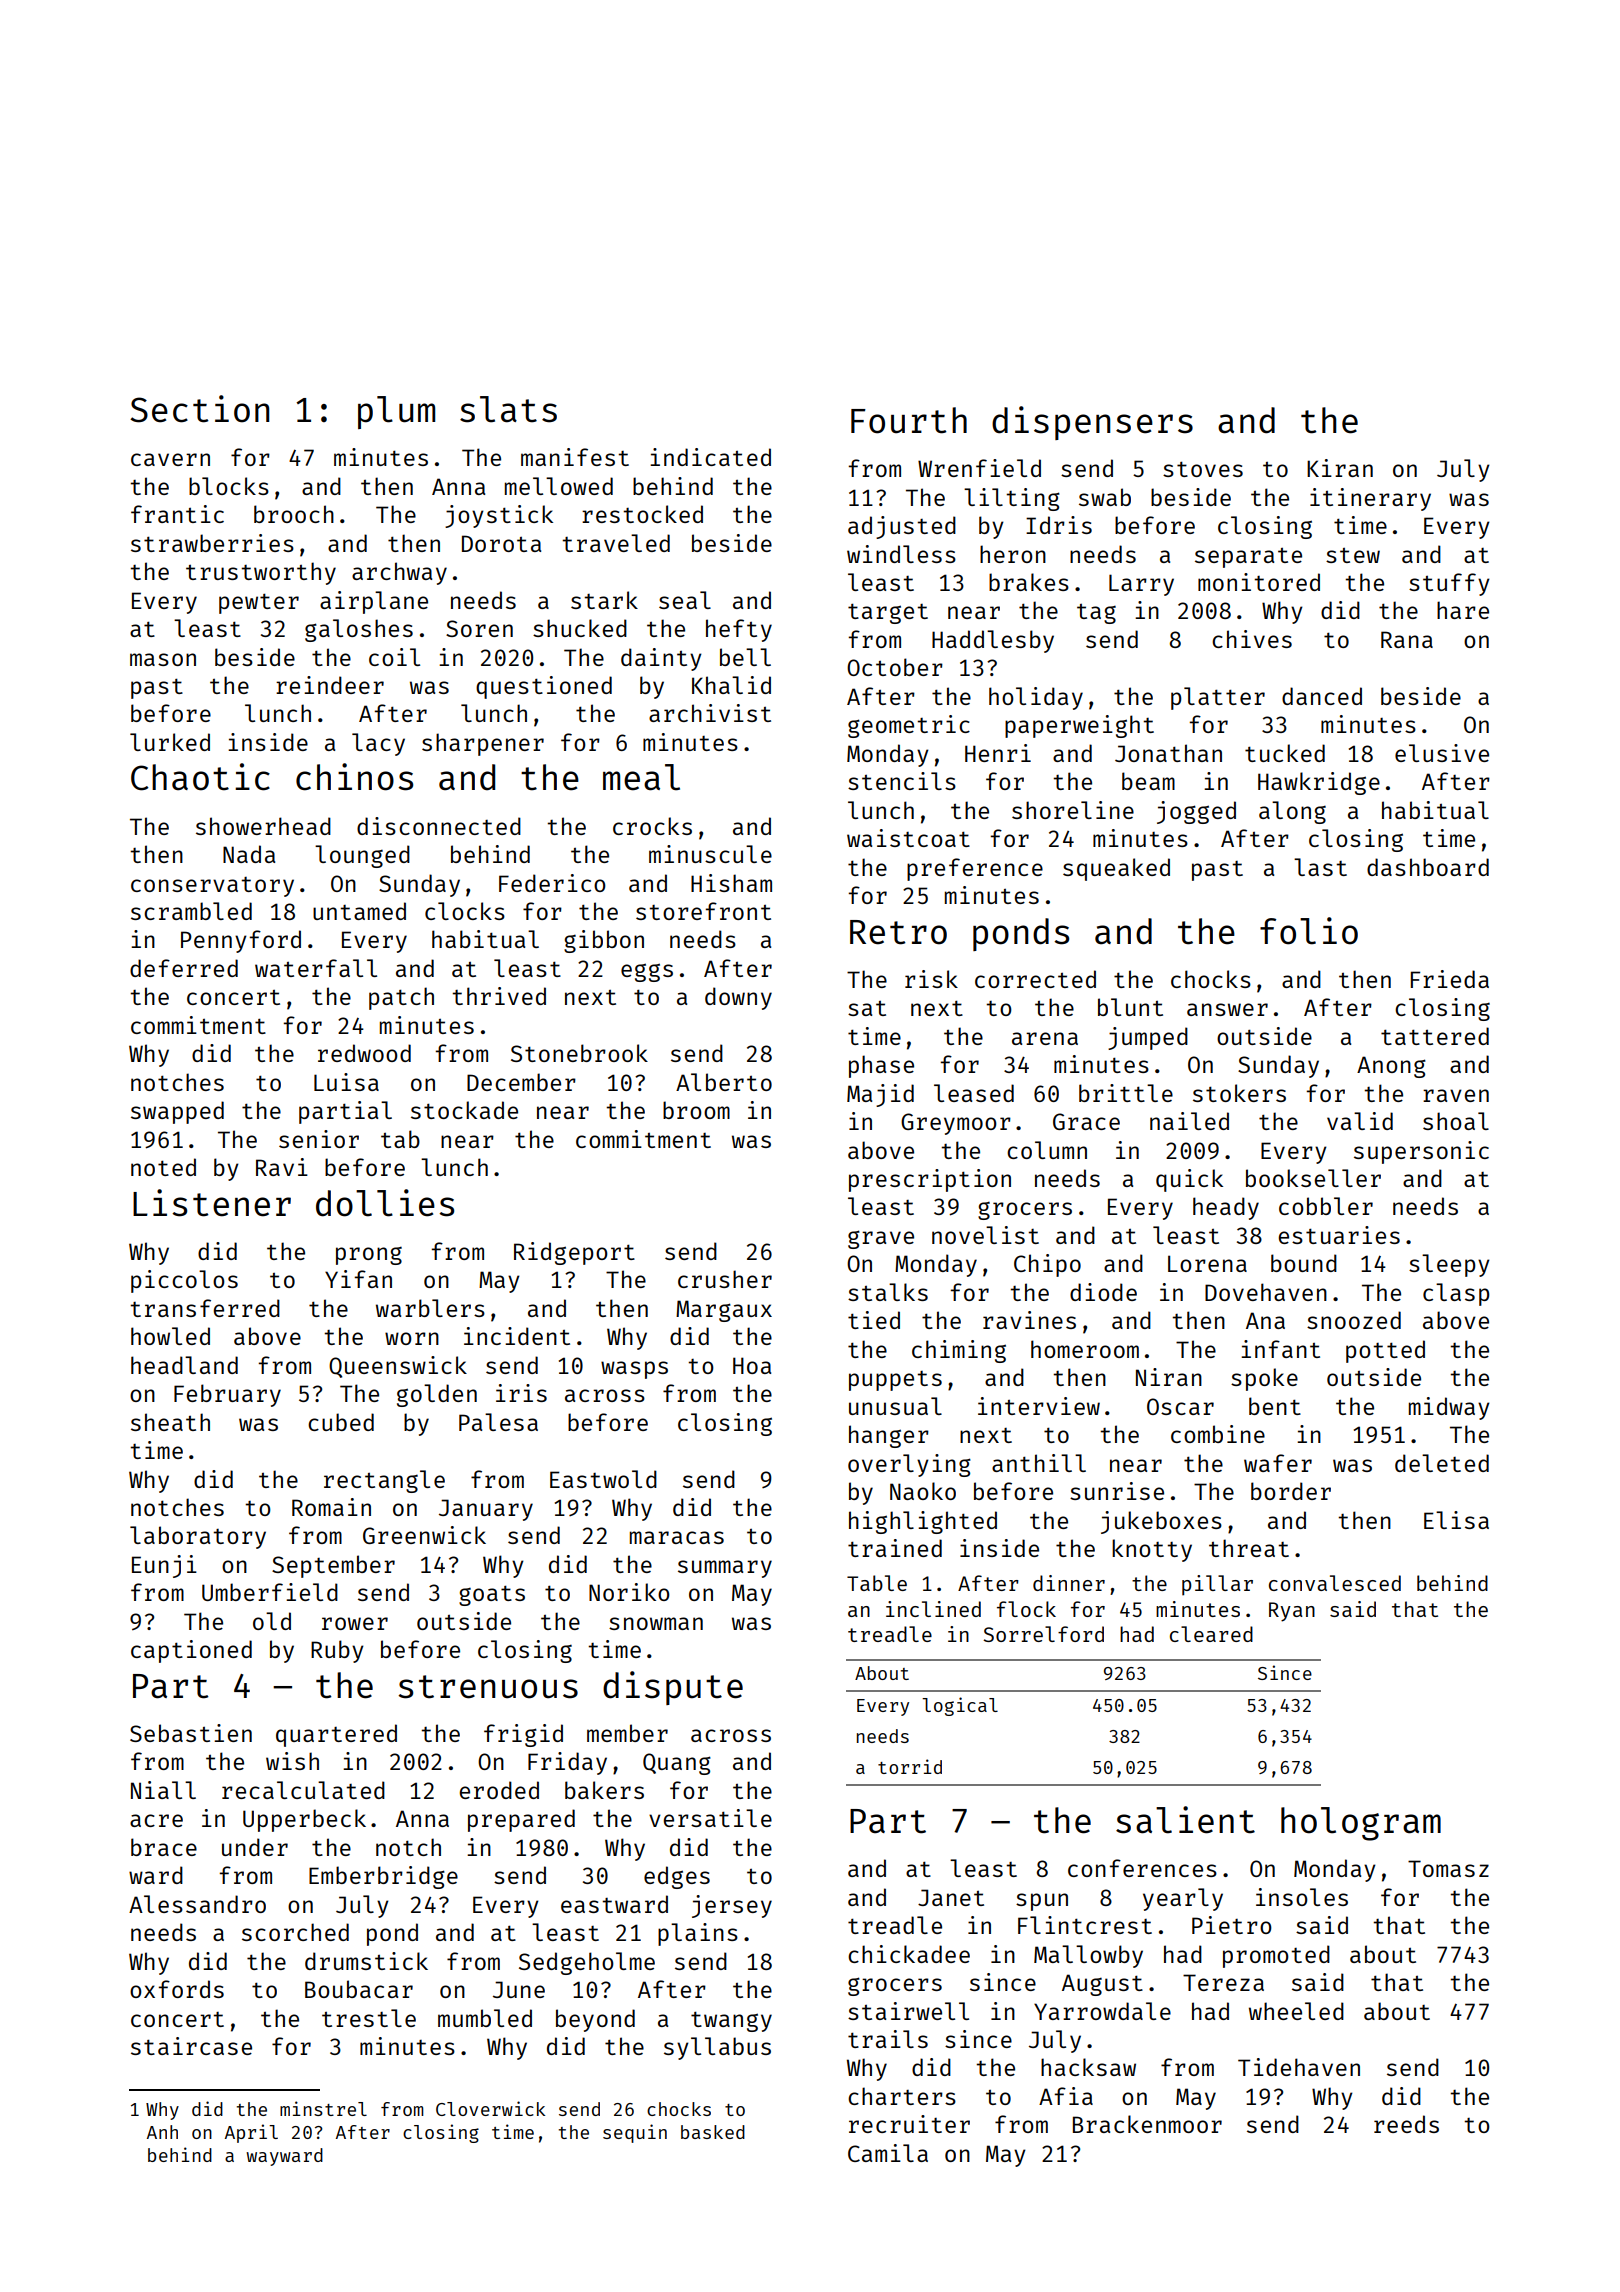  Describe the element at coordinates (199, 409) in the page. I see `Section` at that location.
